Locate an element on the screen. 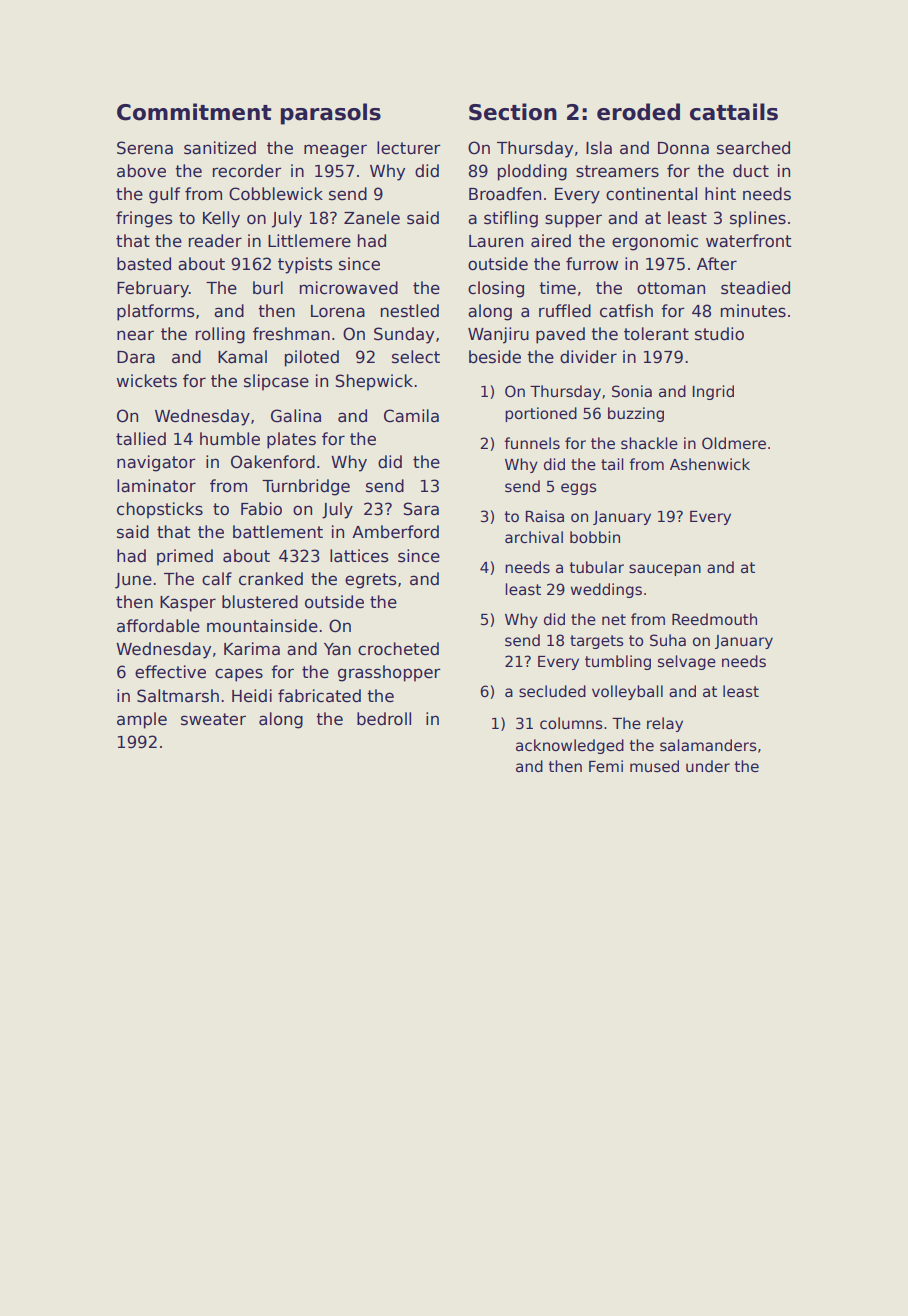  Femi is located at coordinates (606, 766).
